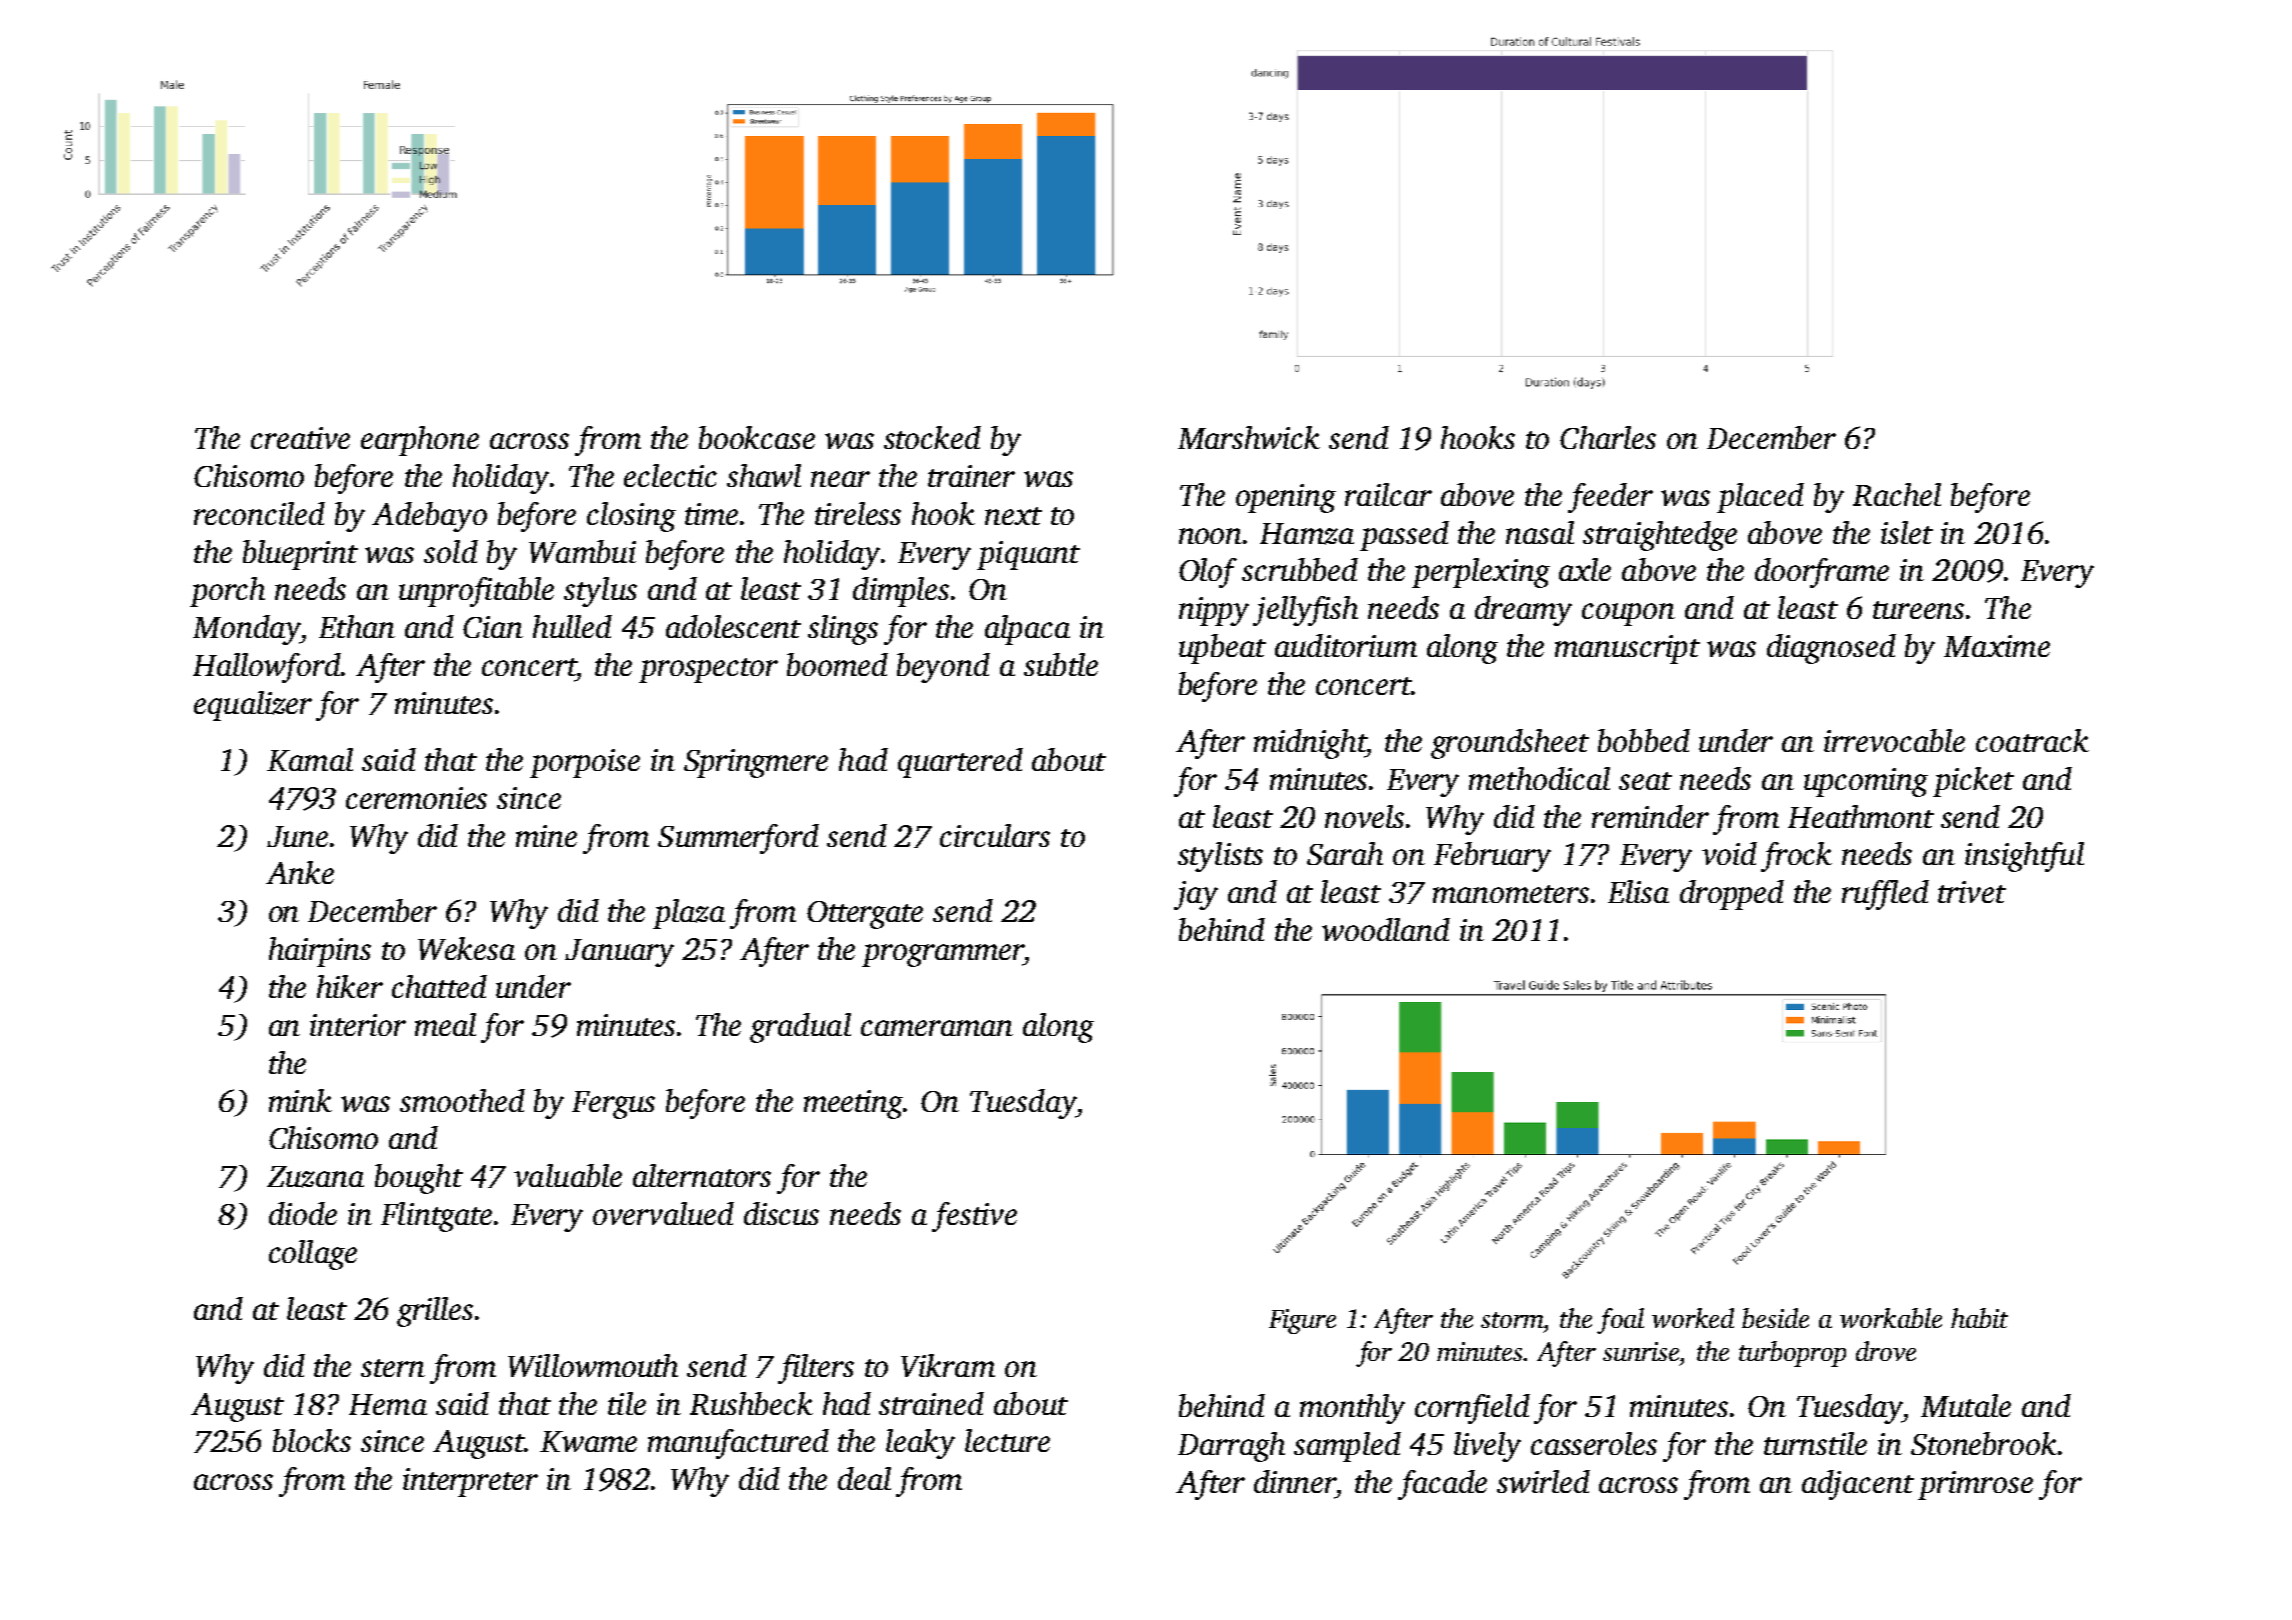  What do you see at coordinates (757, 437) in the image?
I see `bookcase` at bounding box center [757, 437].
